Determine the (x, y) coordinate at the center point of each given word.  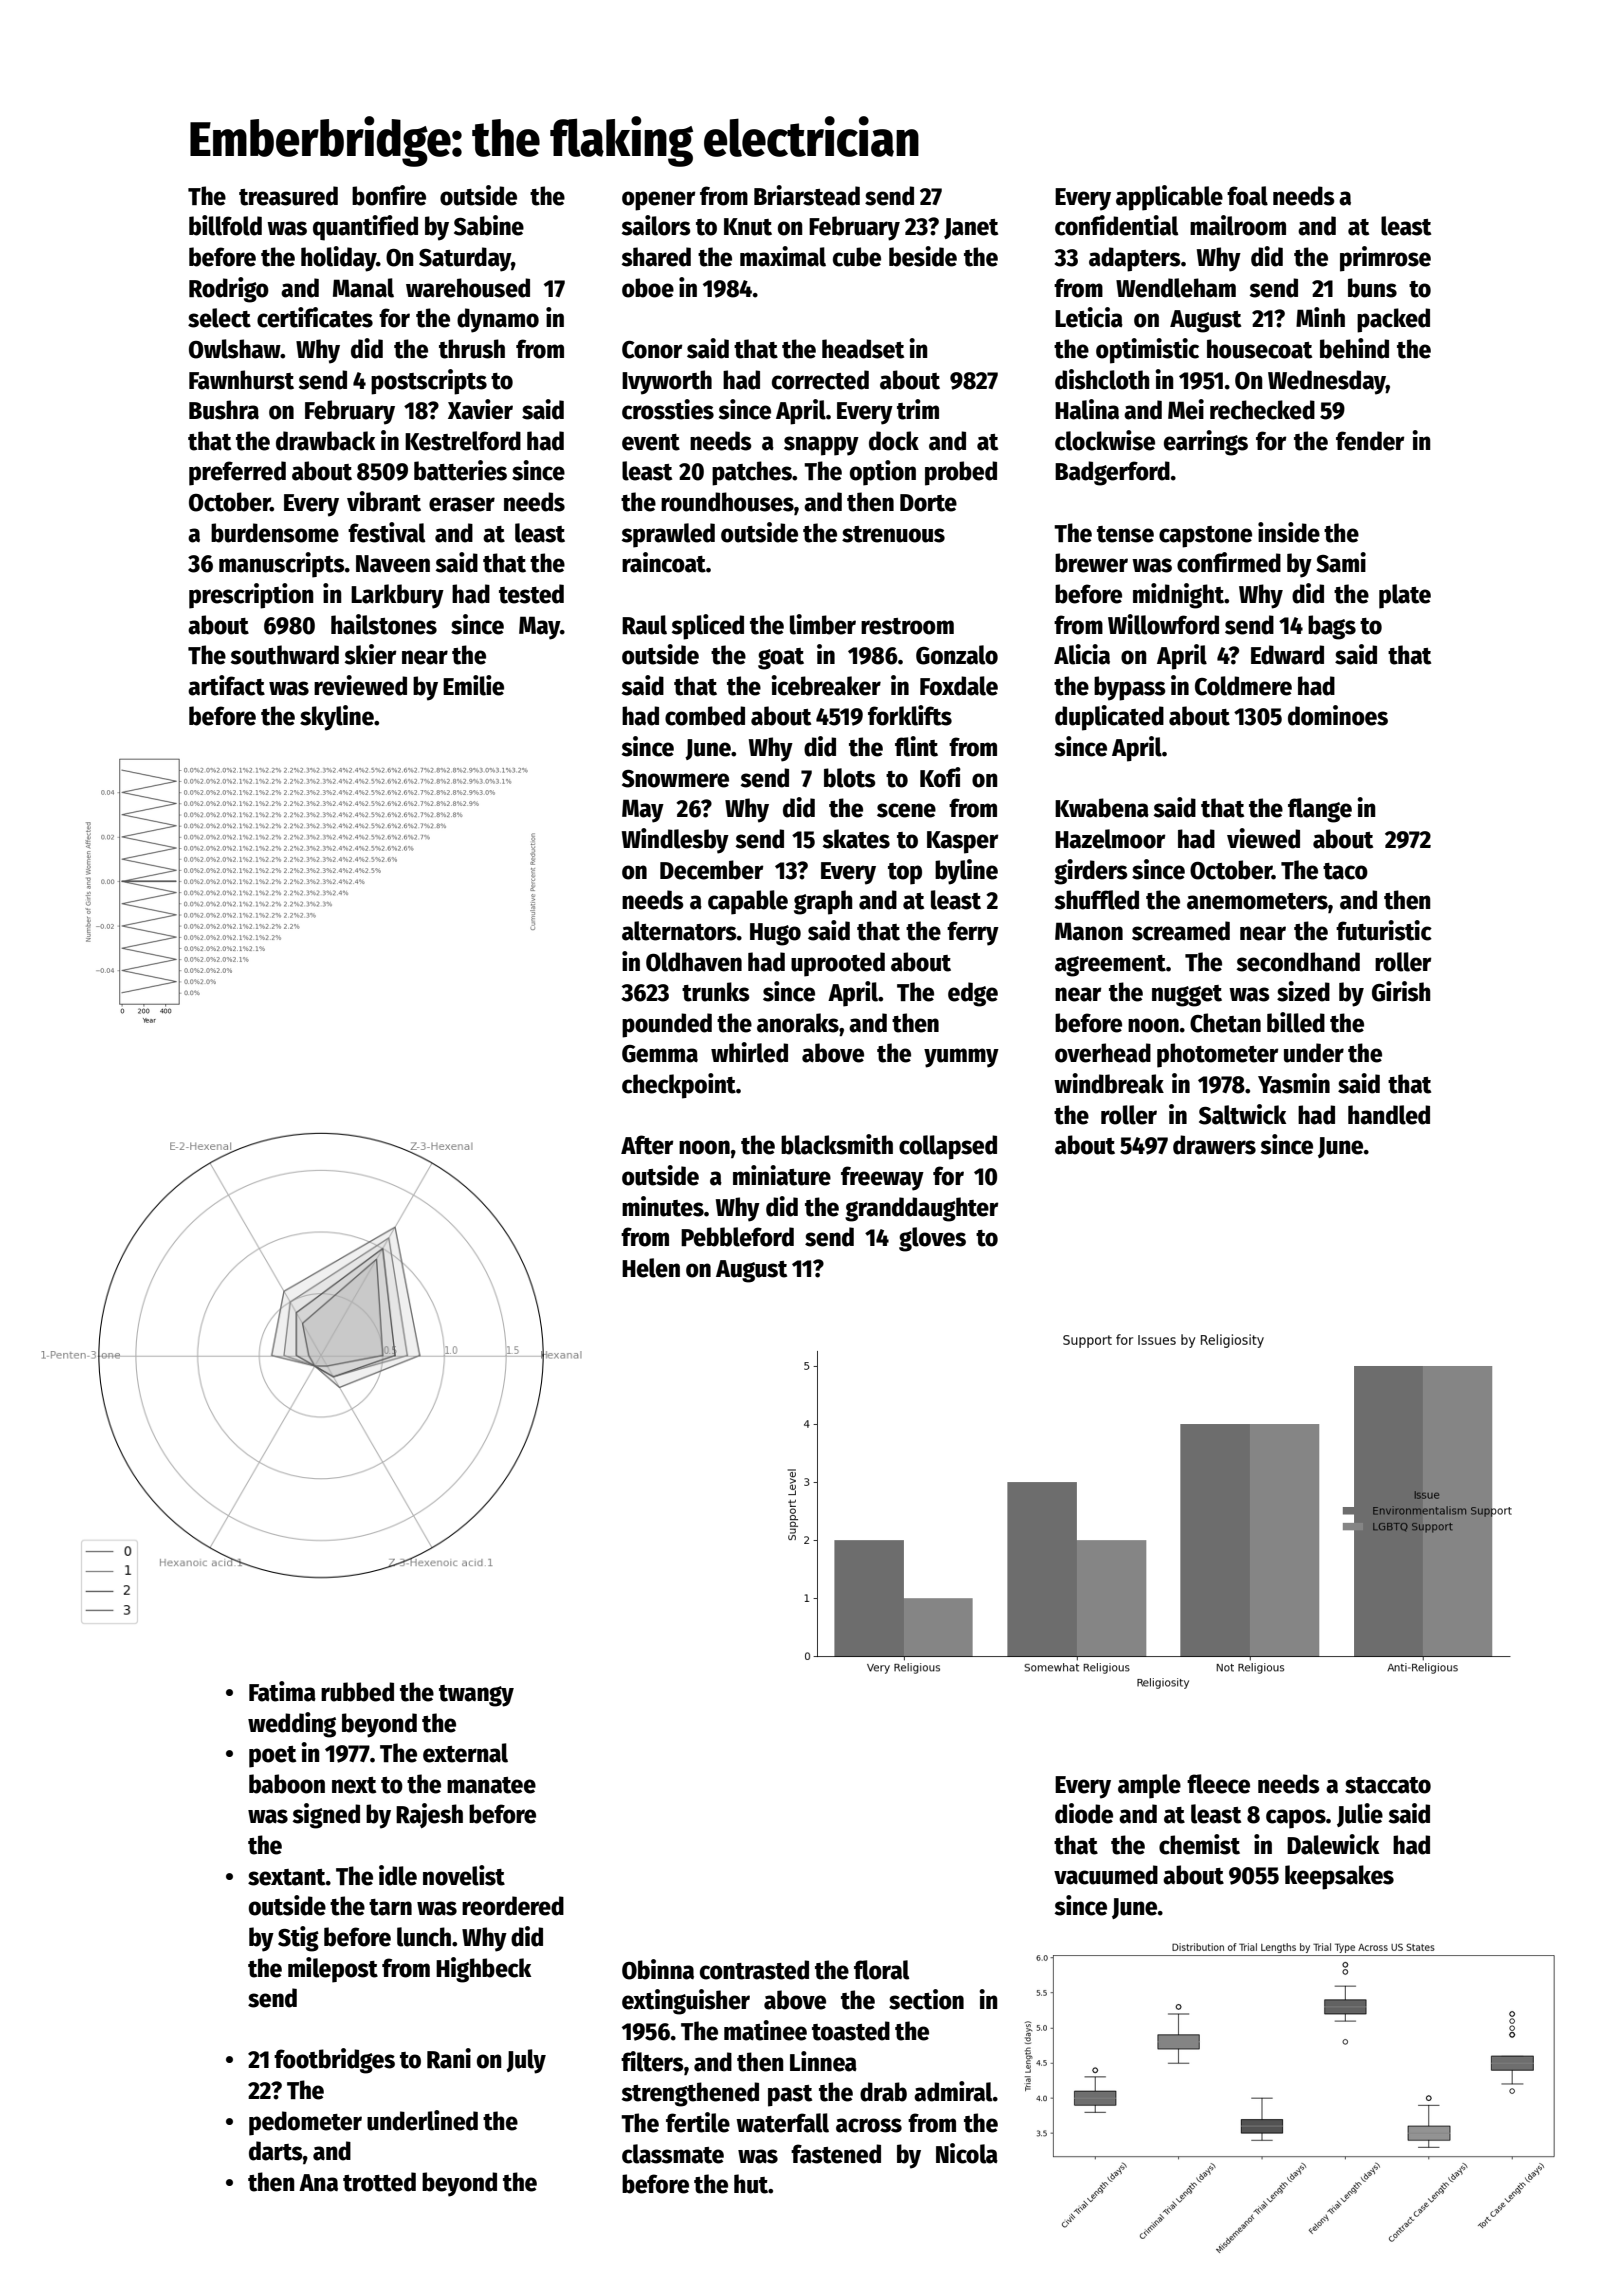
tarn (390, 1907)
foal (1247, 196)
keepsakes (1339, 1877)
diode (1084, 1813)
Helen (651, 1268)
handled (1389, 1115)
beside (923, 256)
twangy (476, 1696)
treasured (288, 196)
